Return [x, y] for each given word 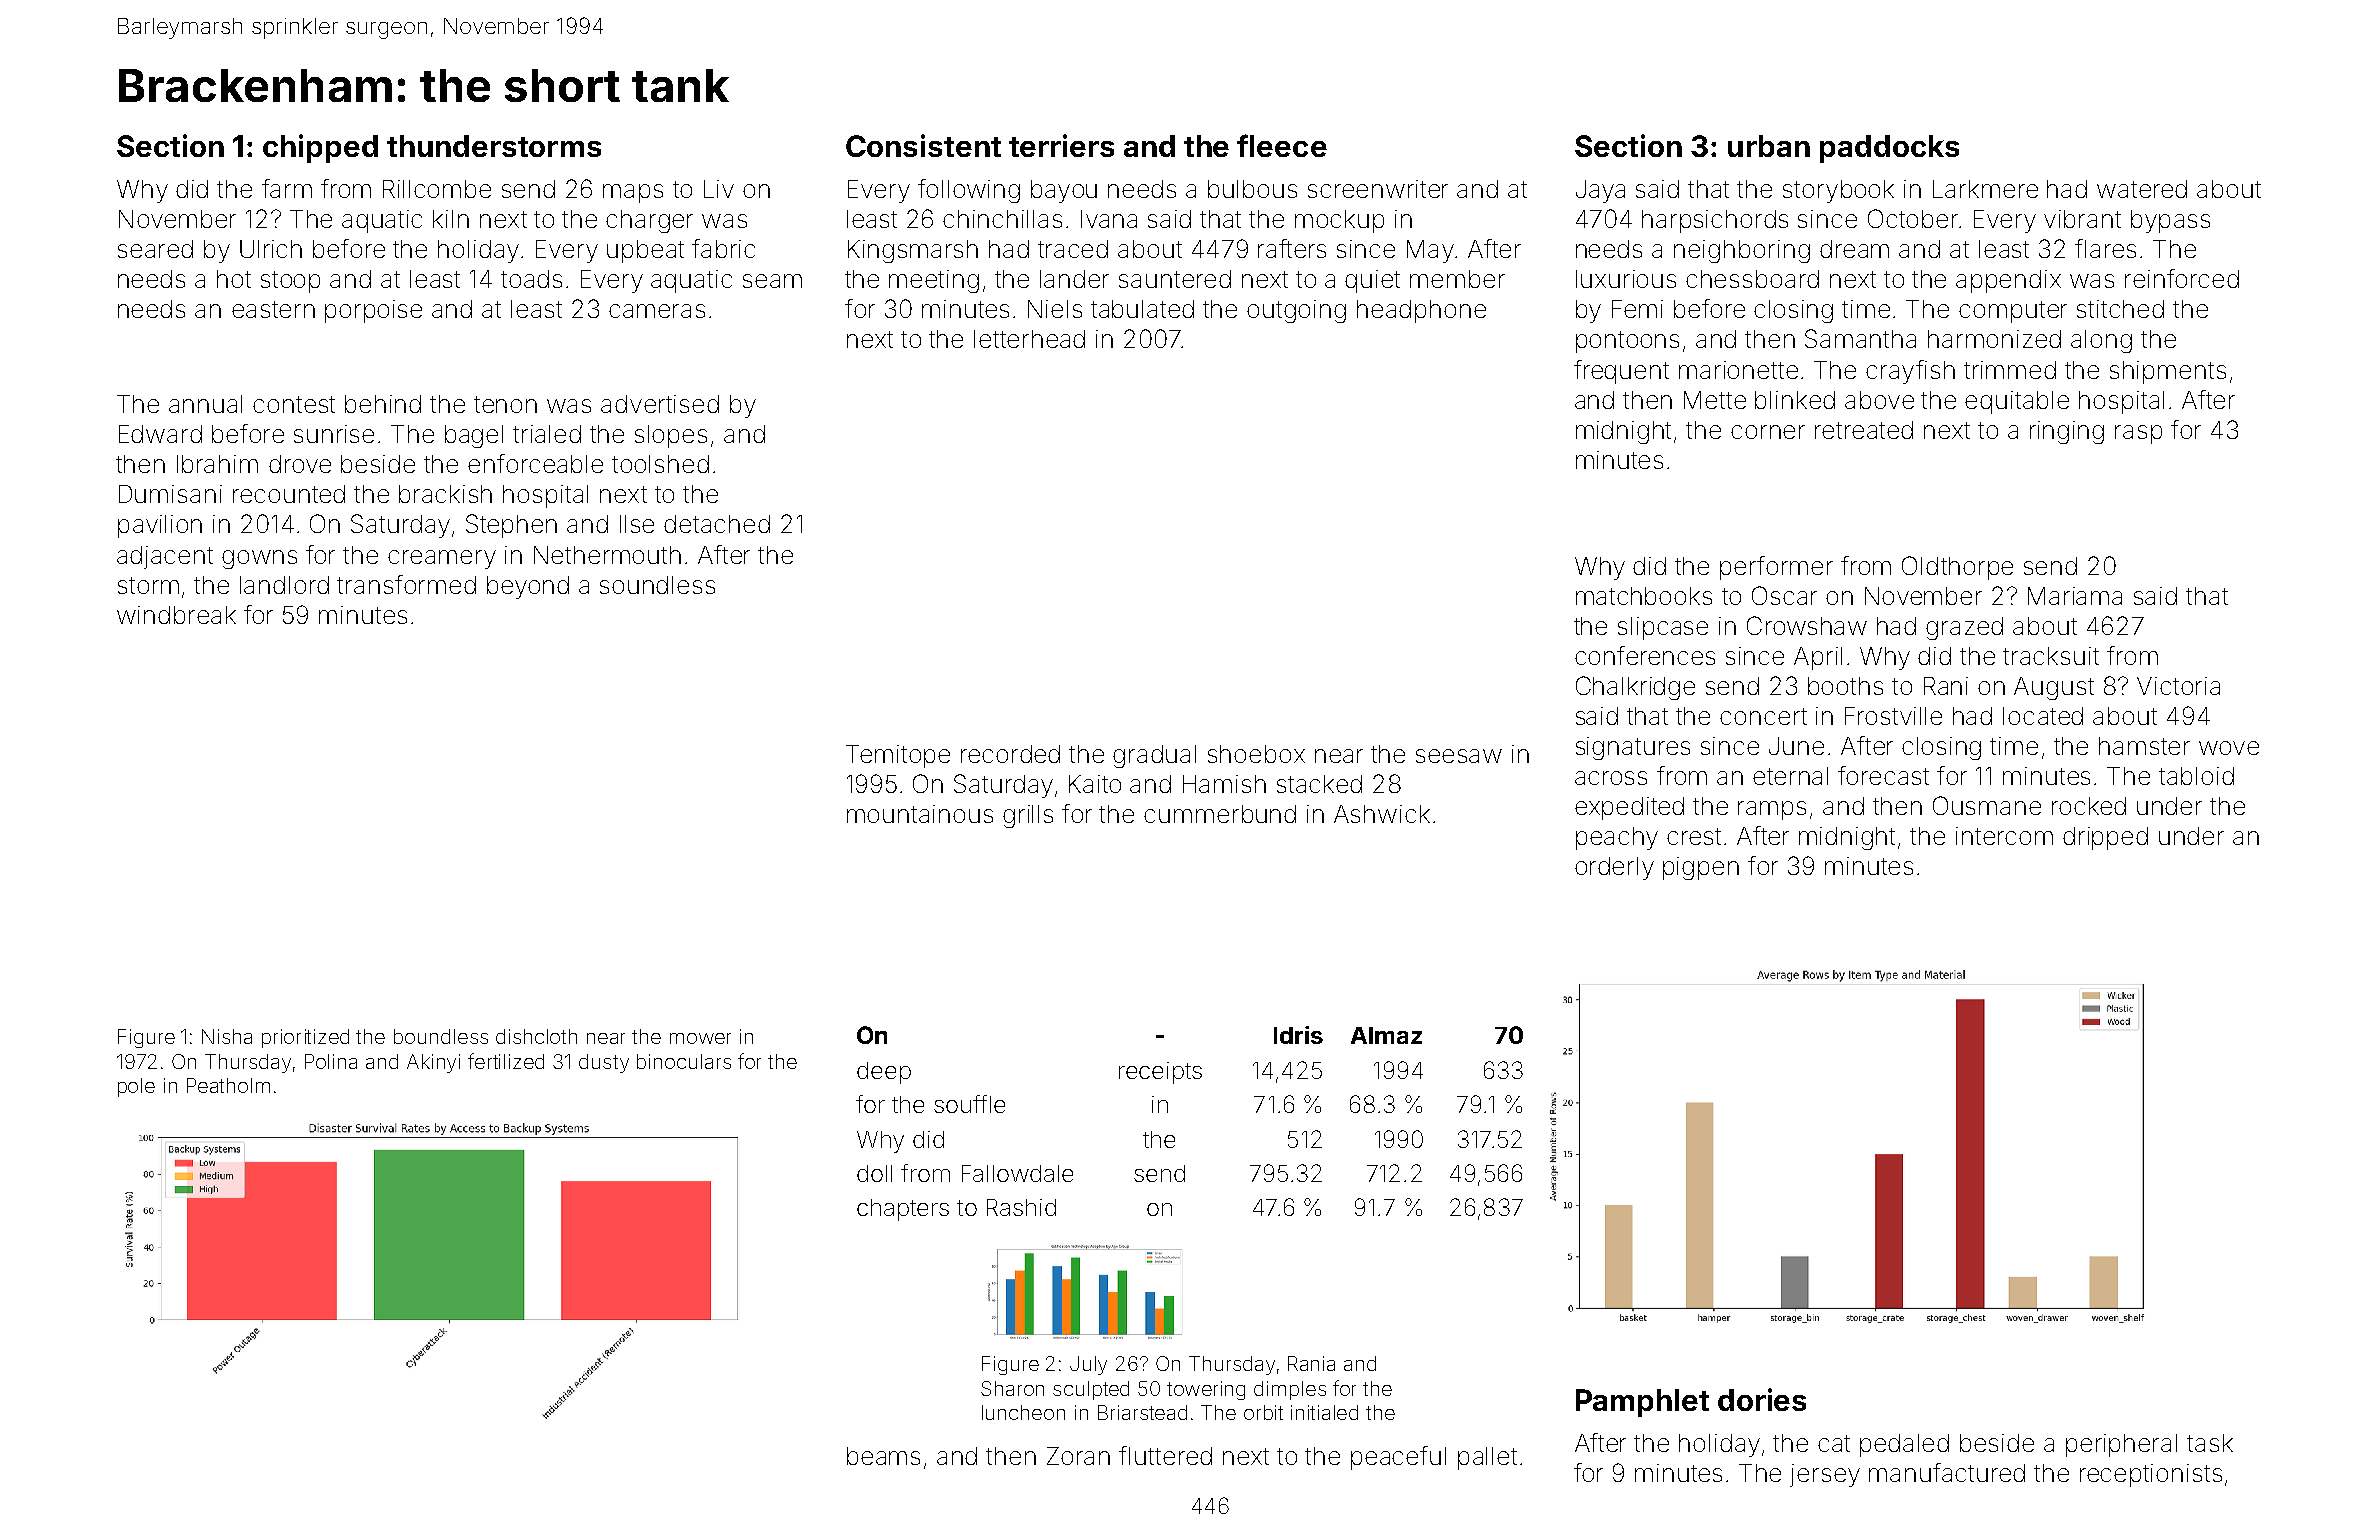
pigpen [1701, 868]
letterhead [1029, 339]
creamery [442, 559]
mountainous [920, 814]
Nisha [227, 1036]
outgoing [1296, 311]
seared [155, 249]
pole [136, 1087]
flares [2105, 248]
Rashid [1021, 1207]
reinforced [2182, 278]
